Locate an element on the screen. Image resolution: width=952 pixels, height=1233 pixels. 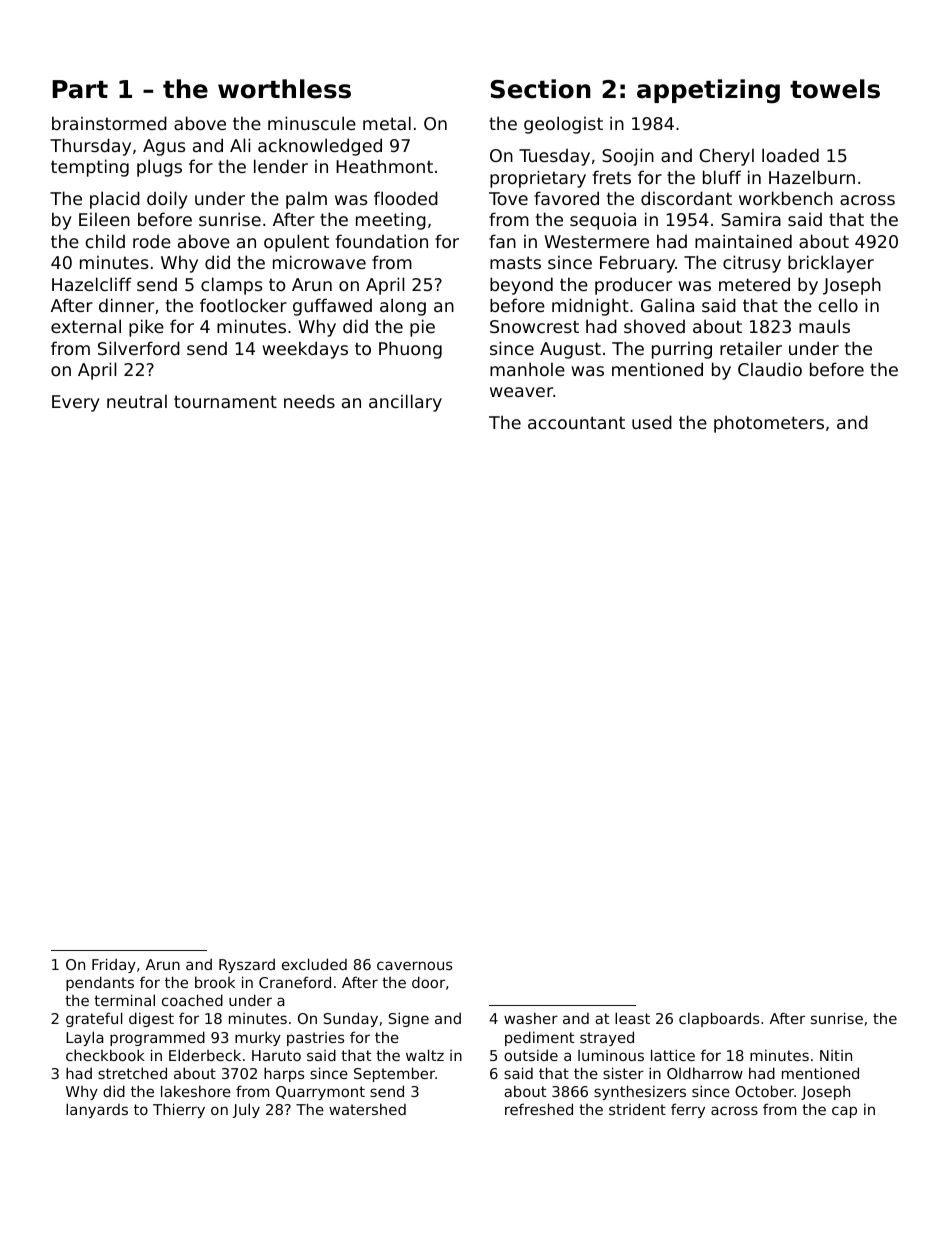
watershed is located at coordinates (367, 1109).
